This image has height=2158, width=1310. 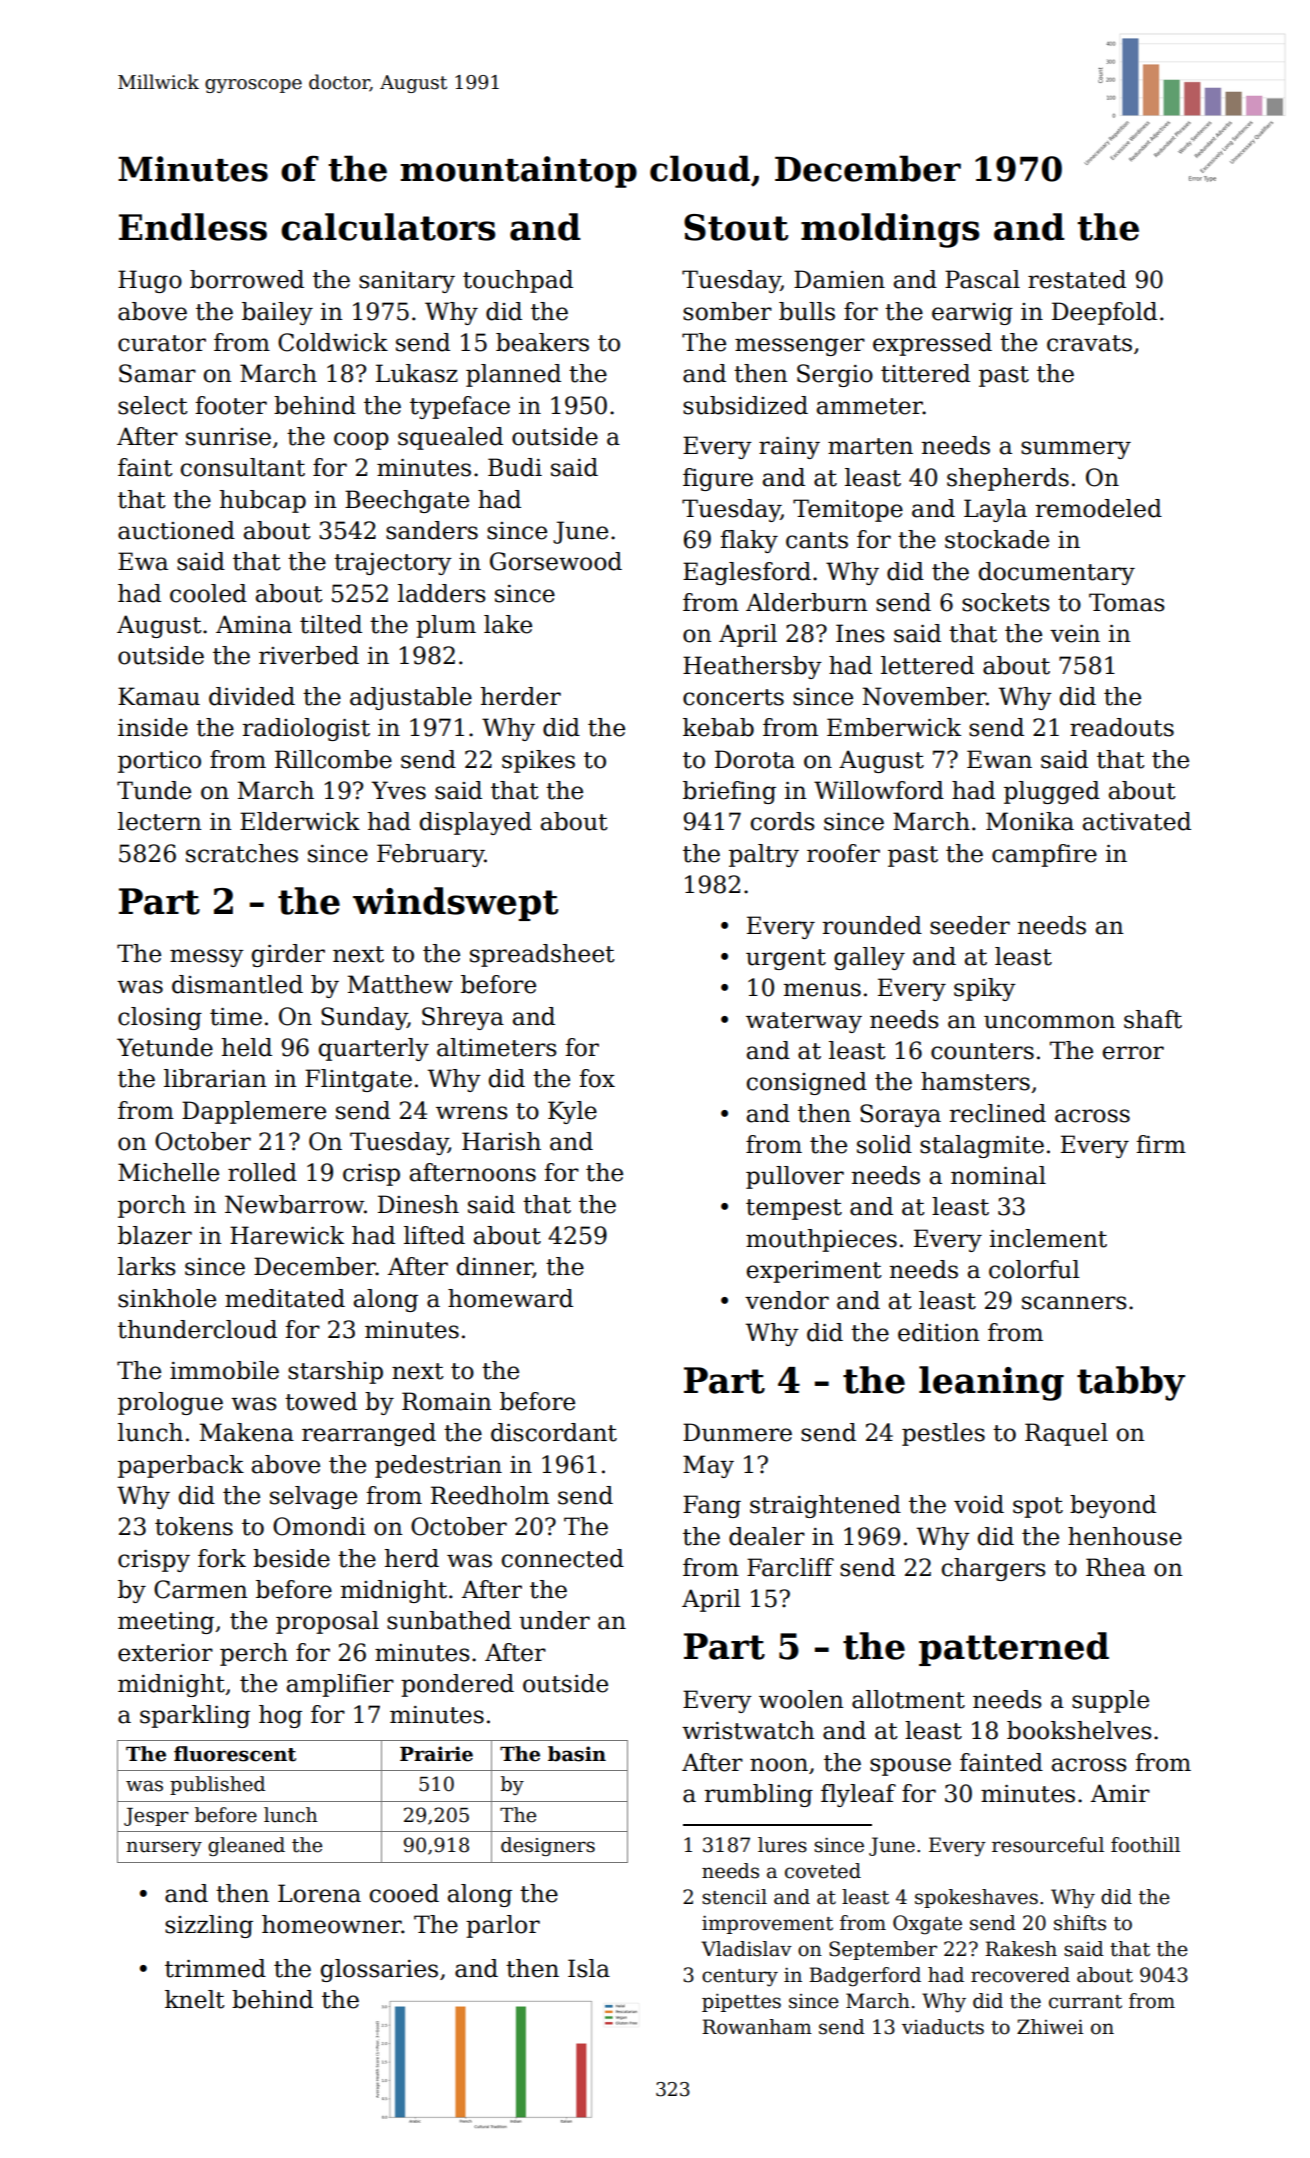 I want to click on bookshelves, so click(x=1079, y=1730).
